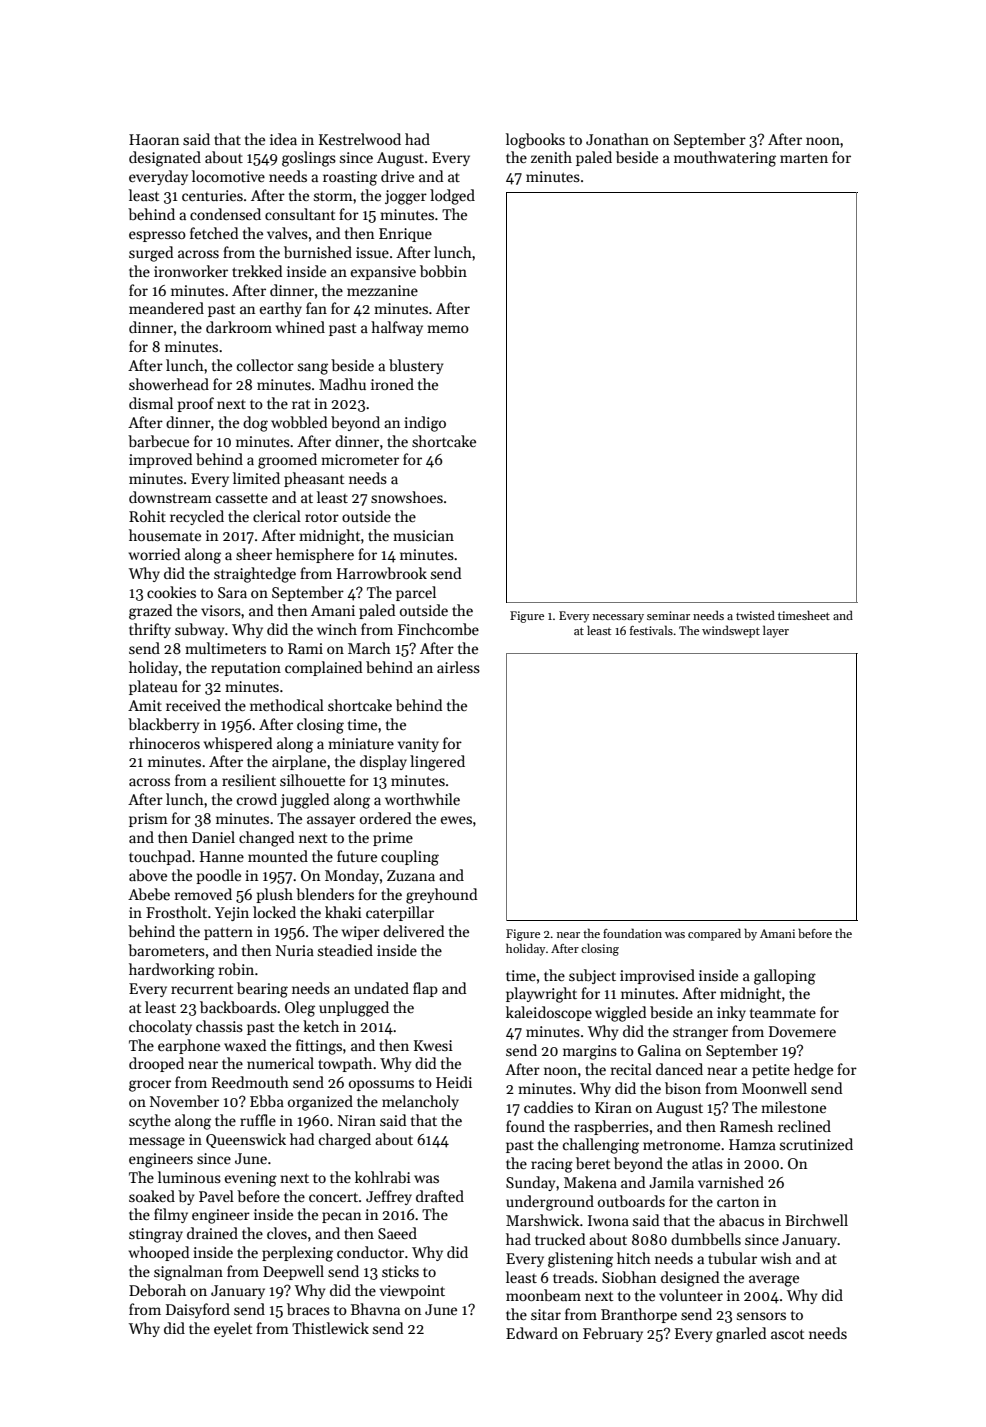 Image resolution: width=986 pixels, height=1427 pixels. What do you see at coordinates (283, 139) in the image?
I see `idea` at bounding box center [283, 139].
